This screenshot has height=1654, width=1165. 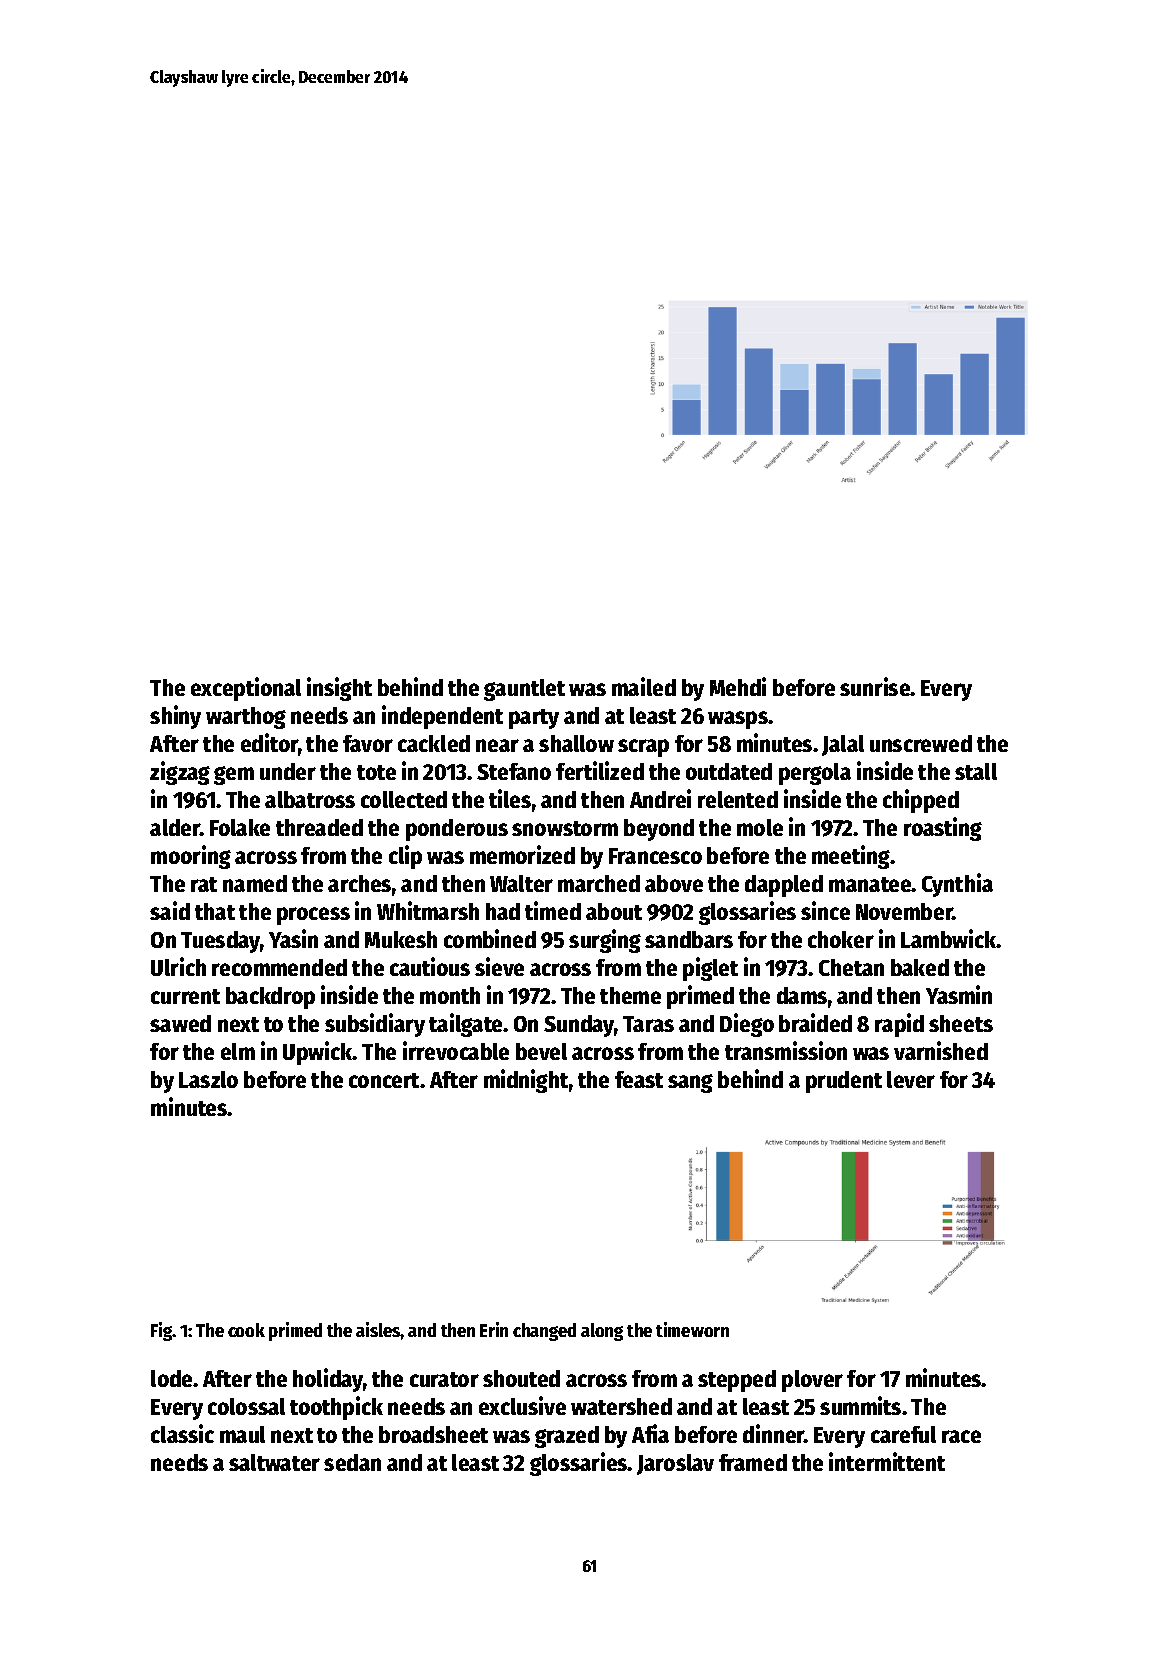 I want to click on sunrise, so click(x=875, y=686).
